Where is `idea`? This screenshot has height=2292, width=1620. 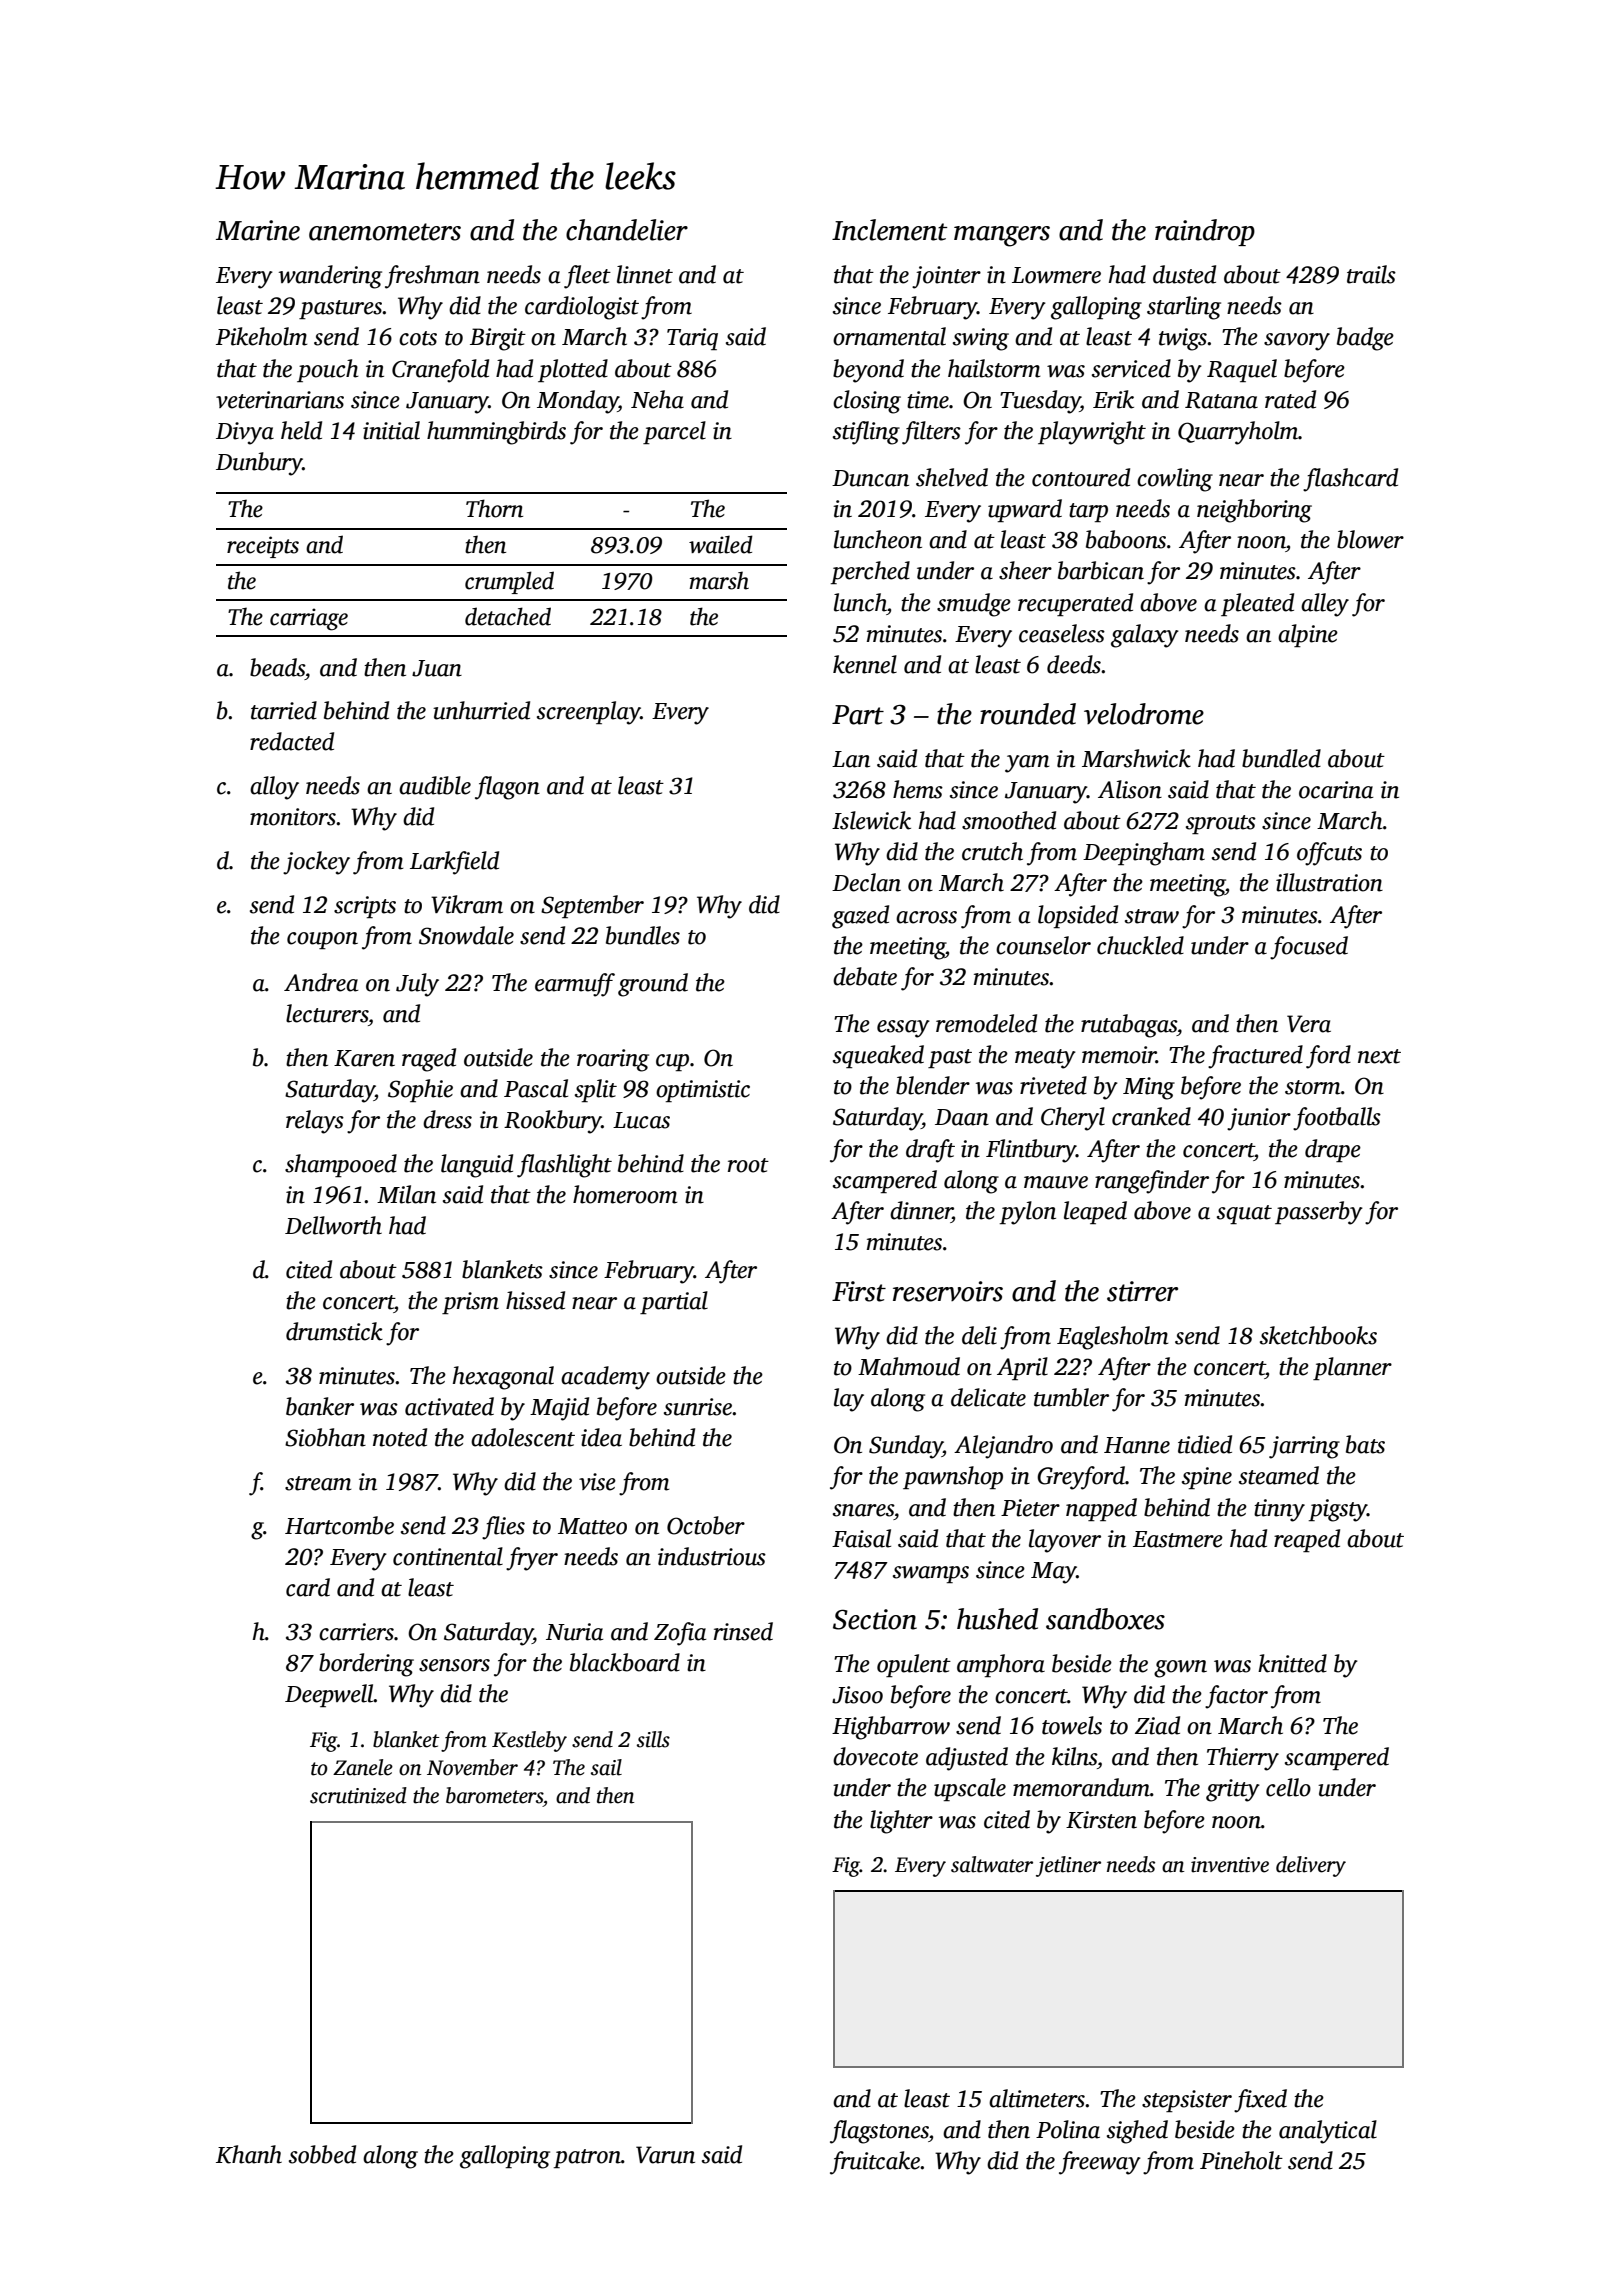
idea is located at coordinates (601, 1437).
